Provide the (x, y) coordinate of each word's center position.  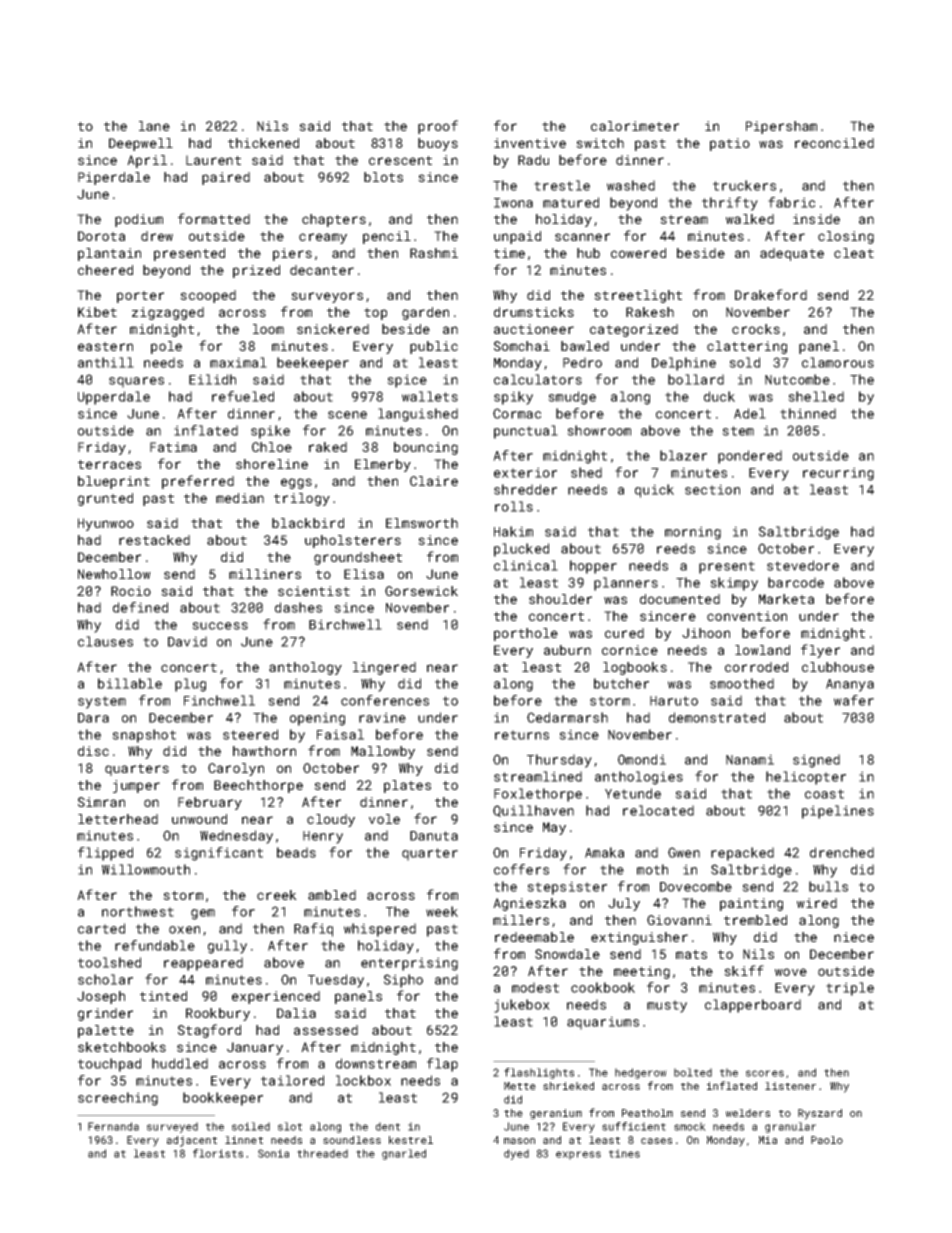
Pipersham (781, 127)
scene (347, 415)
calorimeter (635, 126)
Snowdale (567, 954)
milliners (265, 574)
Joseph (101, 997)
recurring (838, 474)
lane (154, 126)
